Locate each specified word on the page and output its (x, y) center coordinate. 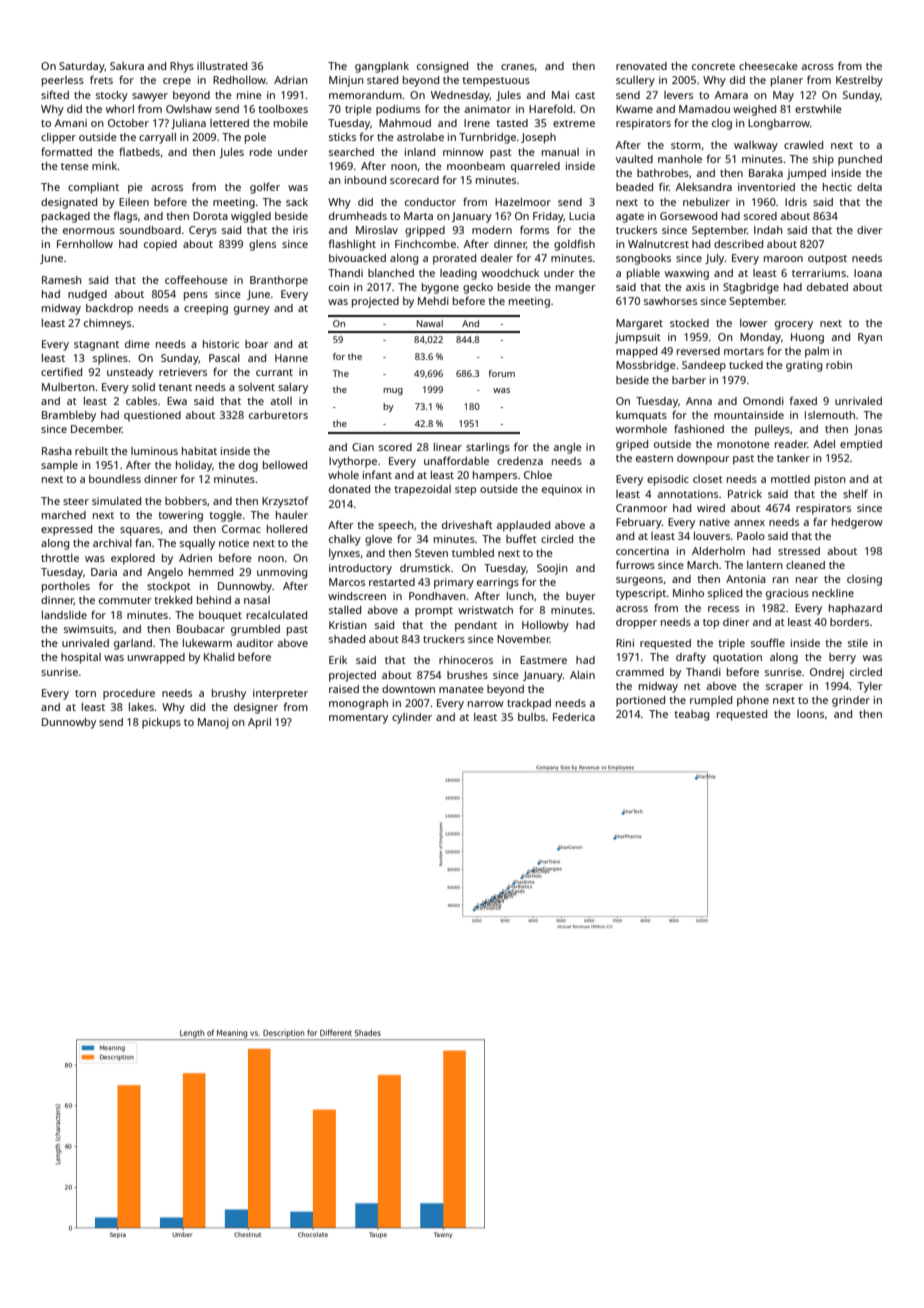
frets (101, 79)
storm (686, 145)
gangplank (382, 67)
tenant (175, 387)
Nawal (430, 323)
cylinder (412, 718)
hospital (81, 658)
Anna (699, 401)
